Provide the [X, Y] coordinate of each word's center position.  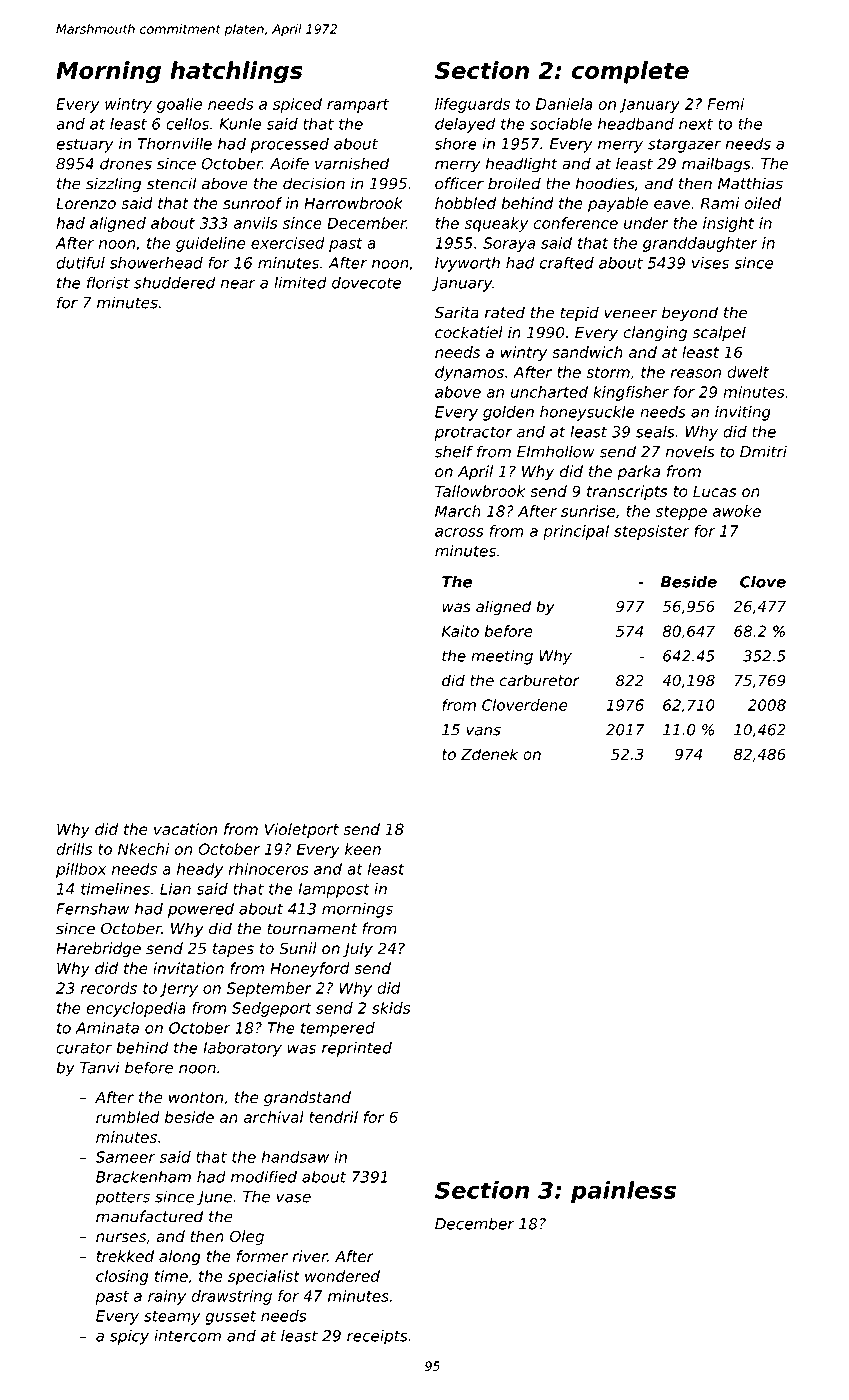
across [459, 532]
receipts [377, 1337]
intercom [187, 1335]
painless [623, 1192]
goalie [179, 105]
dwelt [748, 372]
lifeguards [472, 105]
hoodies [605, 183]
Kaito [460, 631]
